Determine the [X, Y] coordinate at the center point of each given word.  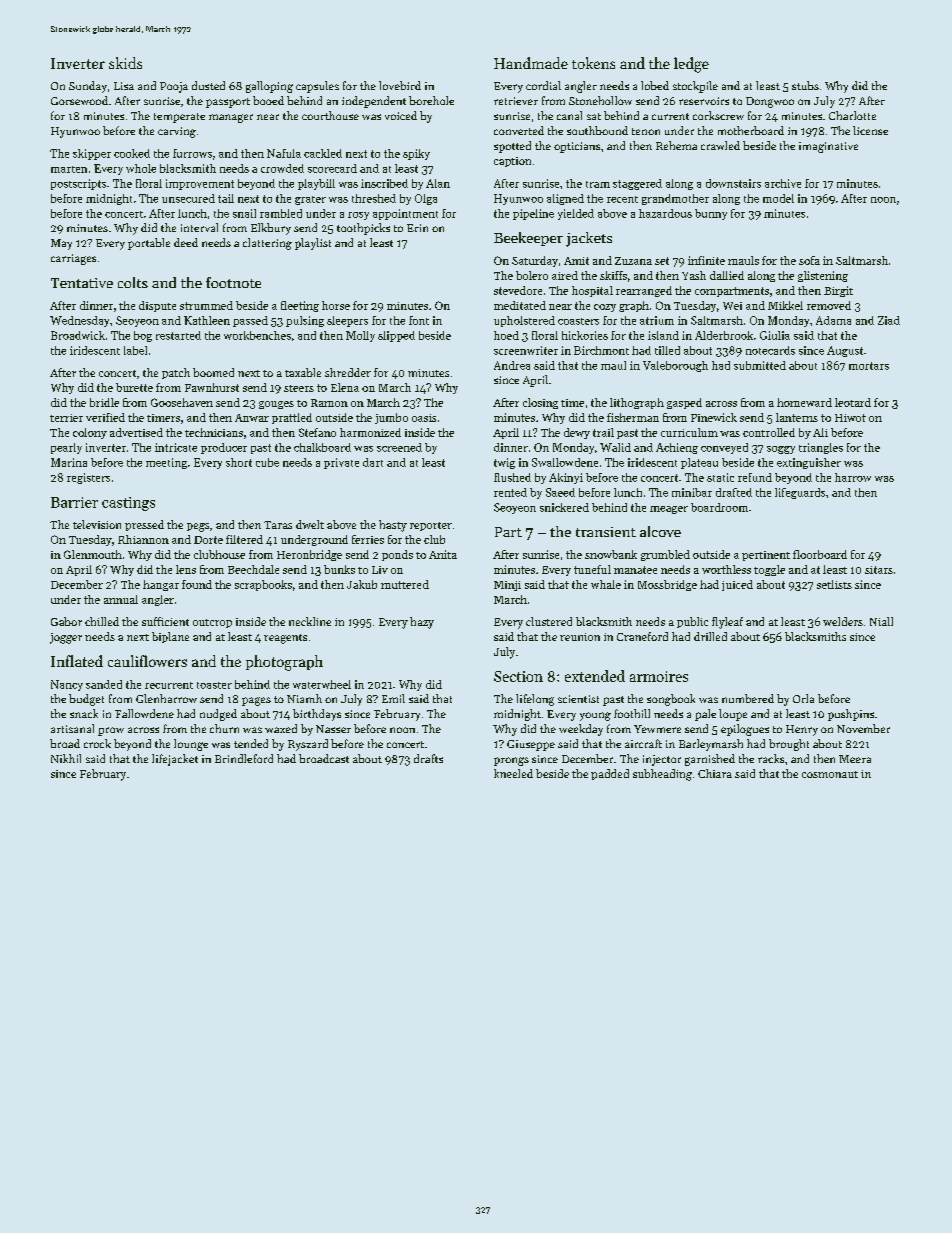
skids [125, 63]
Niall [881, 621]
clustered [549, 621]
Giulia [775, 335]
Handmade [531, 63]
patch [176, 373]
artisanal [72, 728]
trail [603, 432]
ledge [691, 65]
